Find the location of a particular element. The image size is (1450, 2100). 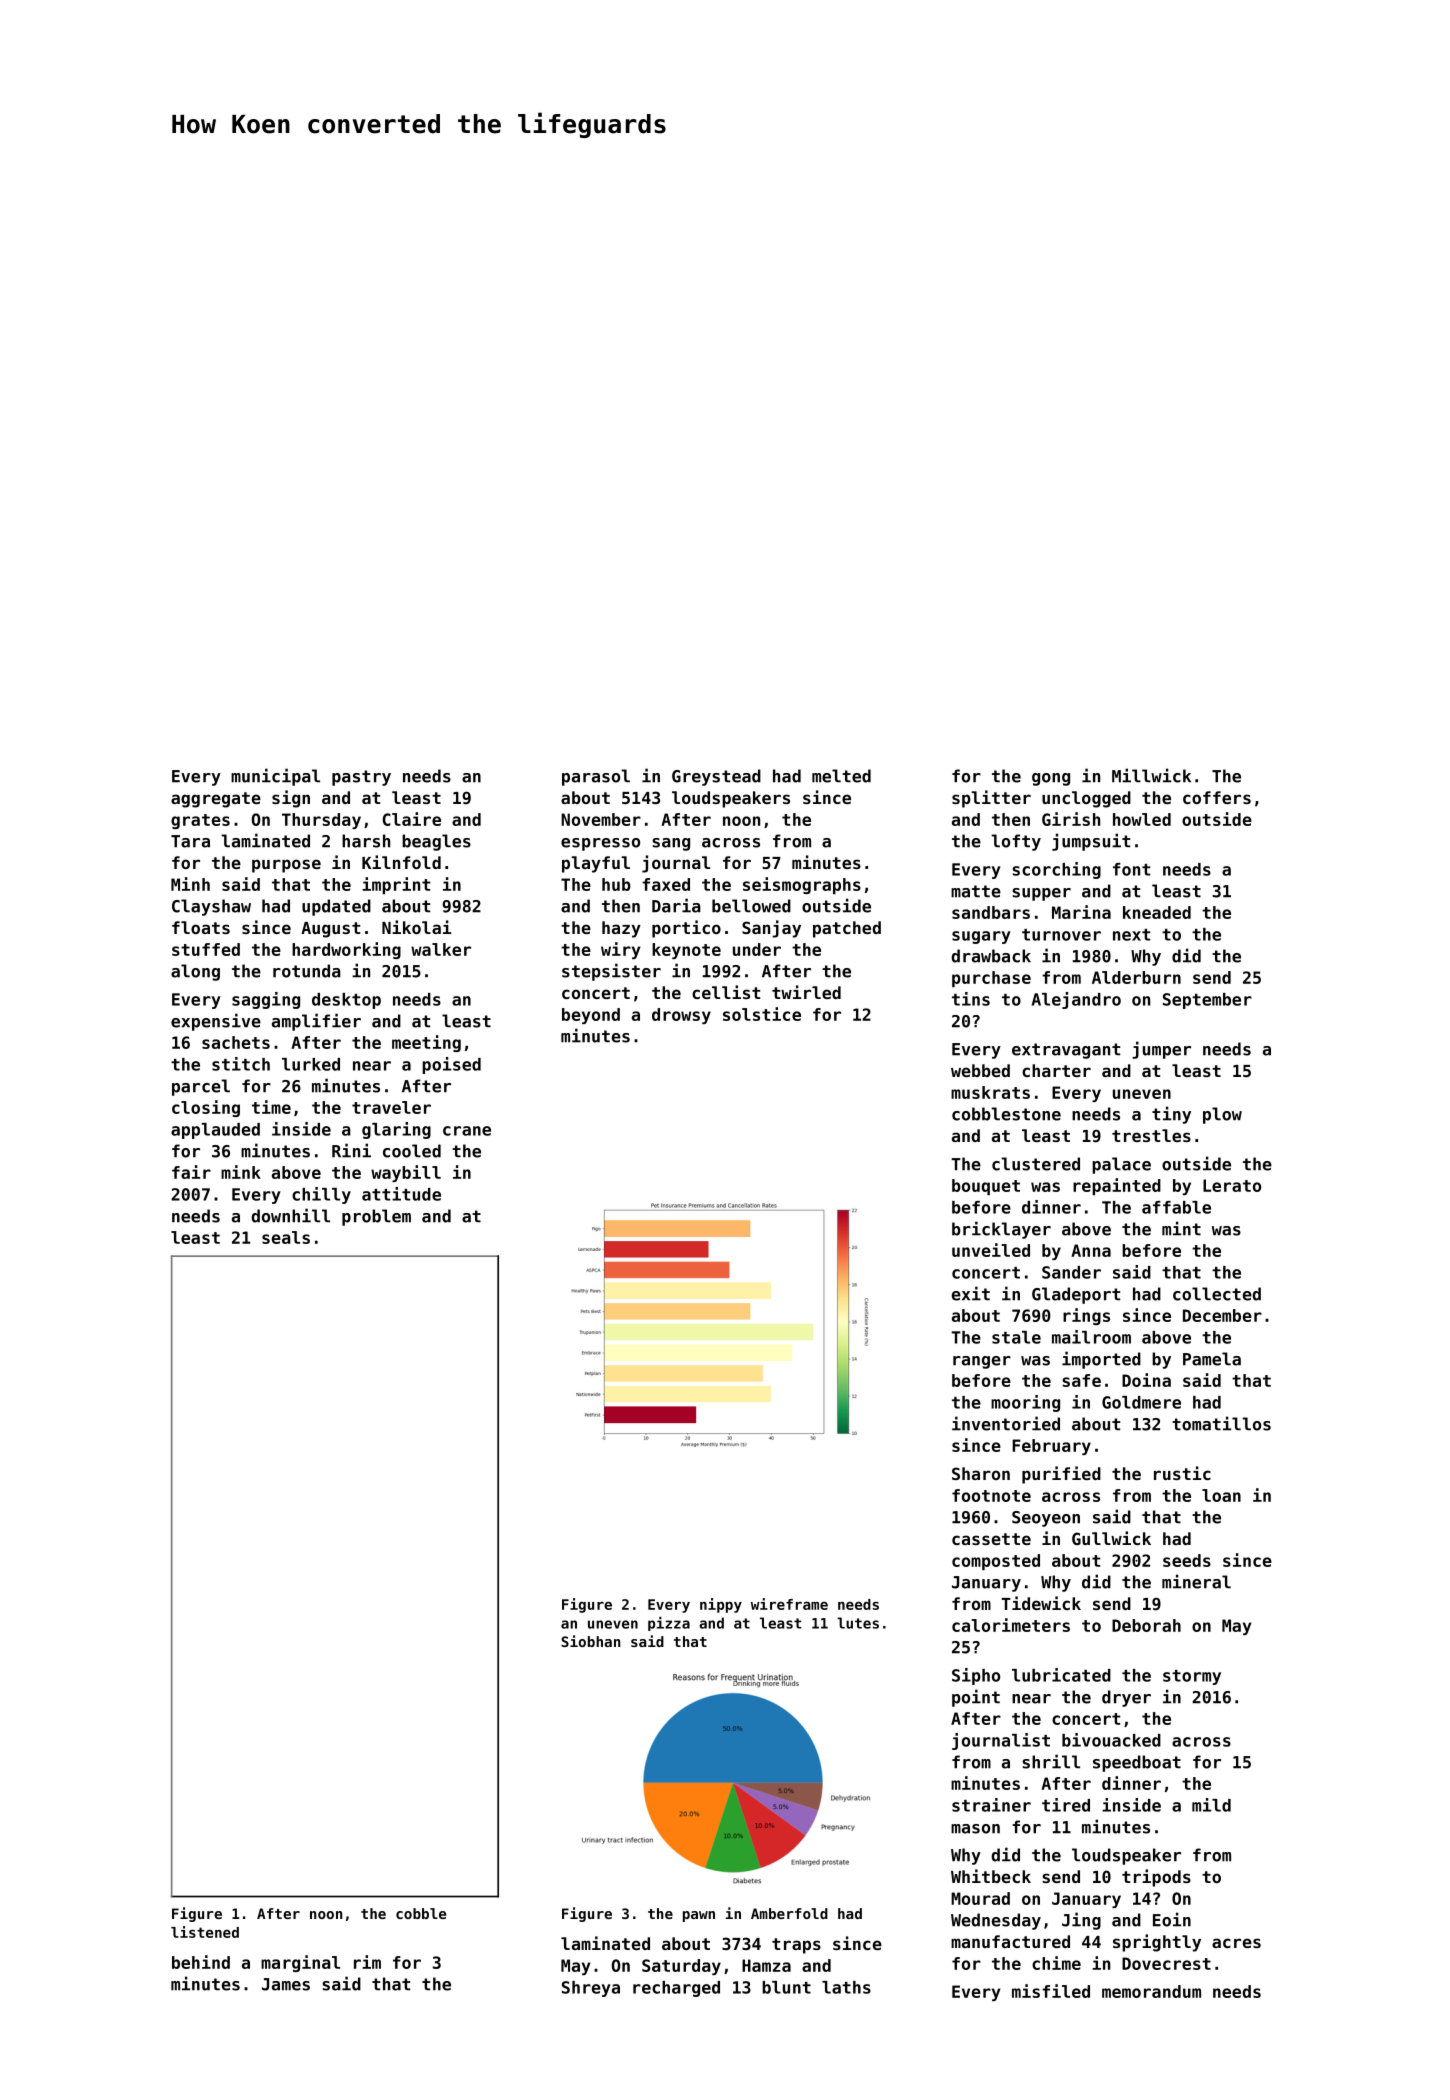

bricklayer is located at coordinates (1001, 1230).
